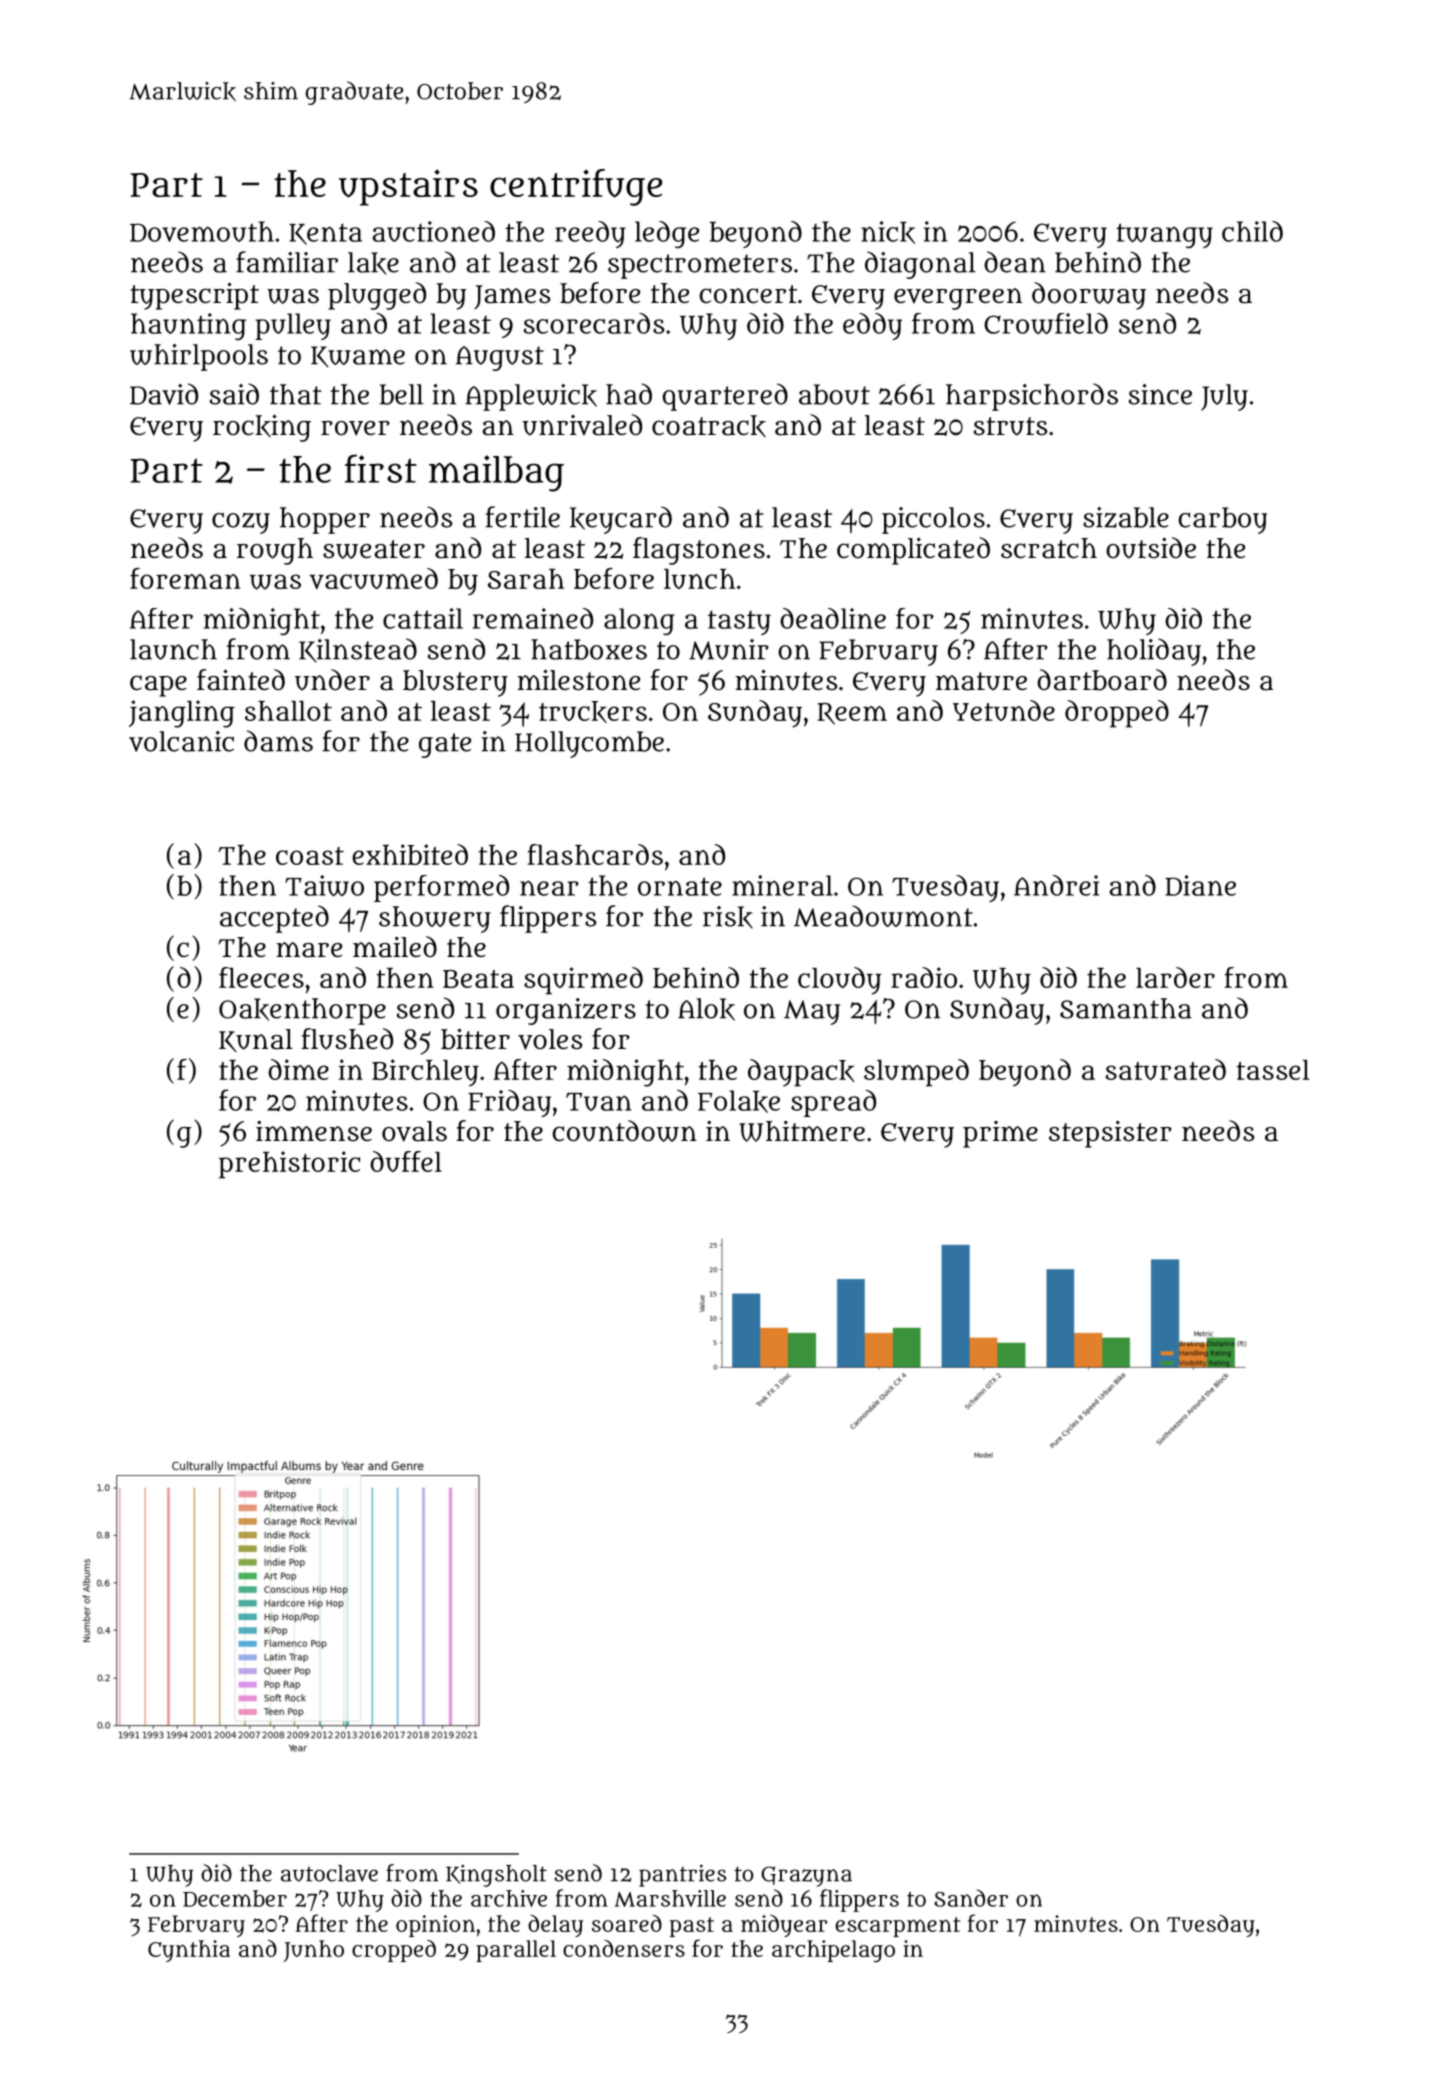 The height and width of the page is (2100, 1450). What do you see at coordinates (621, 520) in the page?
I see `keycard` at bounding box center [621, 520].
